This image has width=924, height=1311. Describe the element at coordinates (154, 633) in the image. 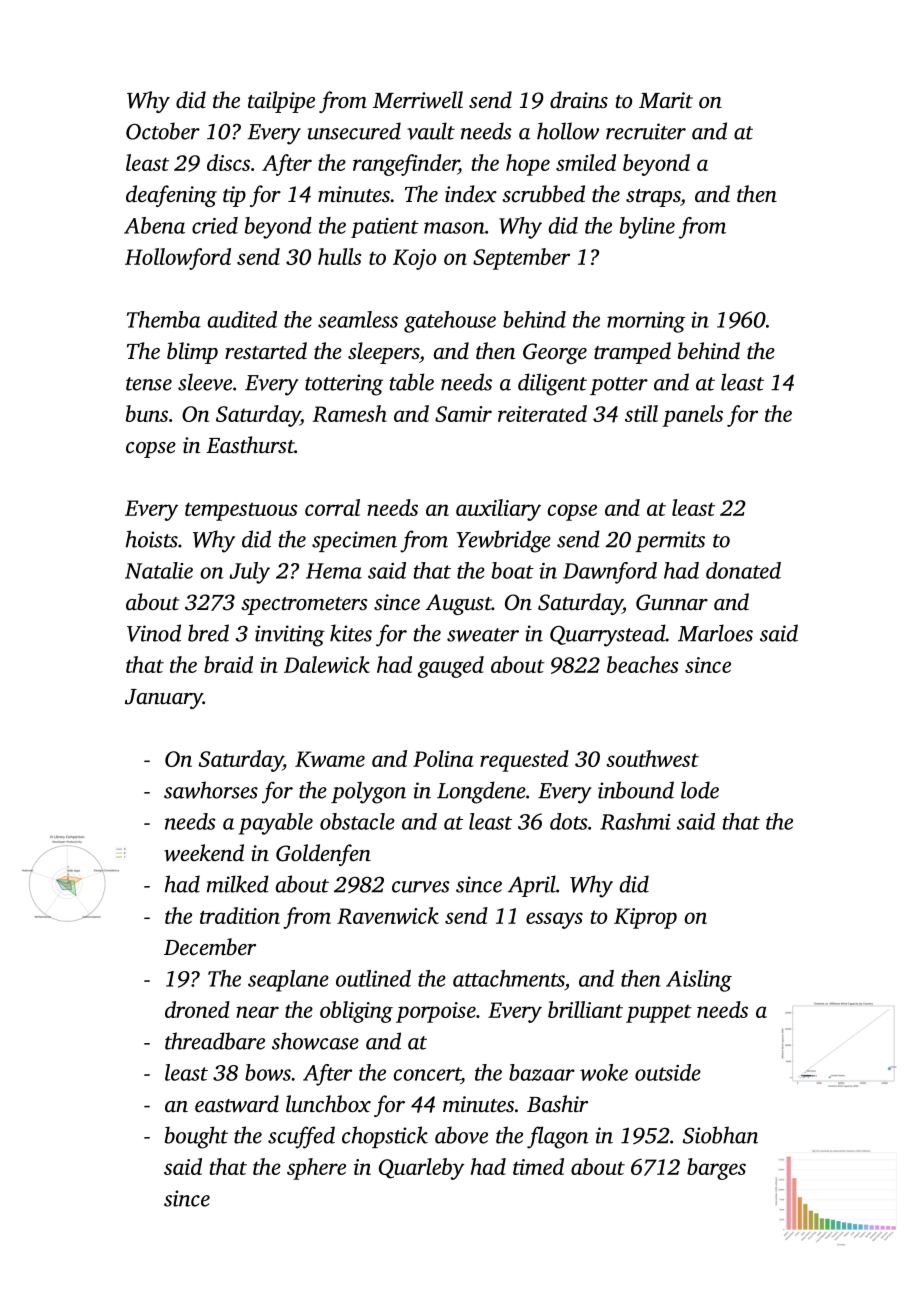

I see `Vinod` at that location.
